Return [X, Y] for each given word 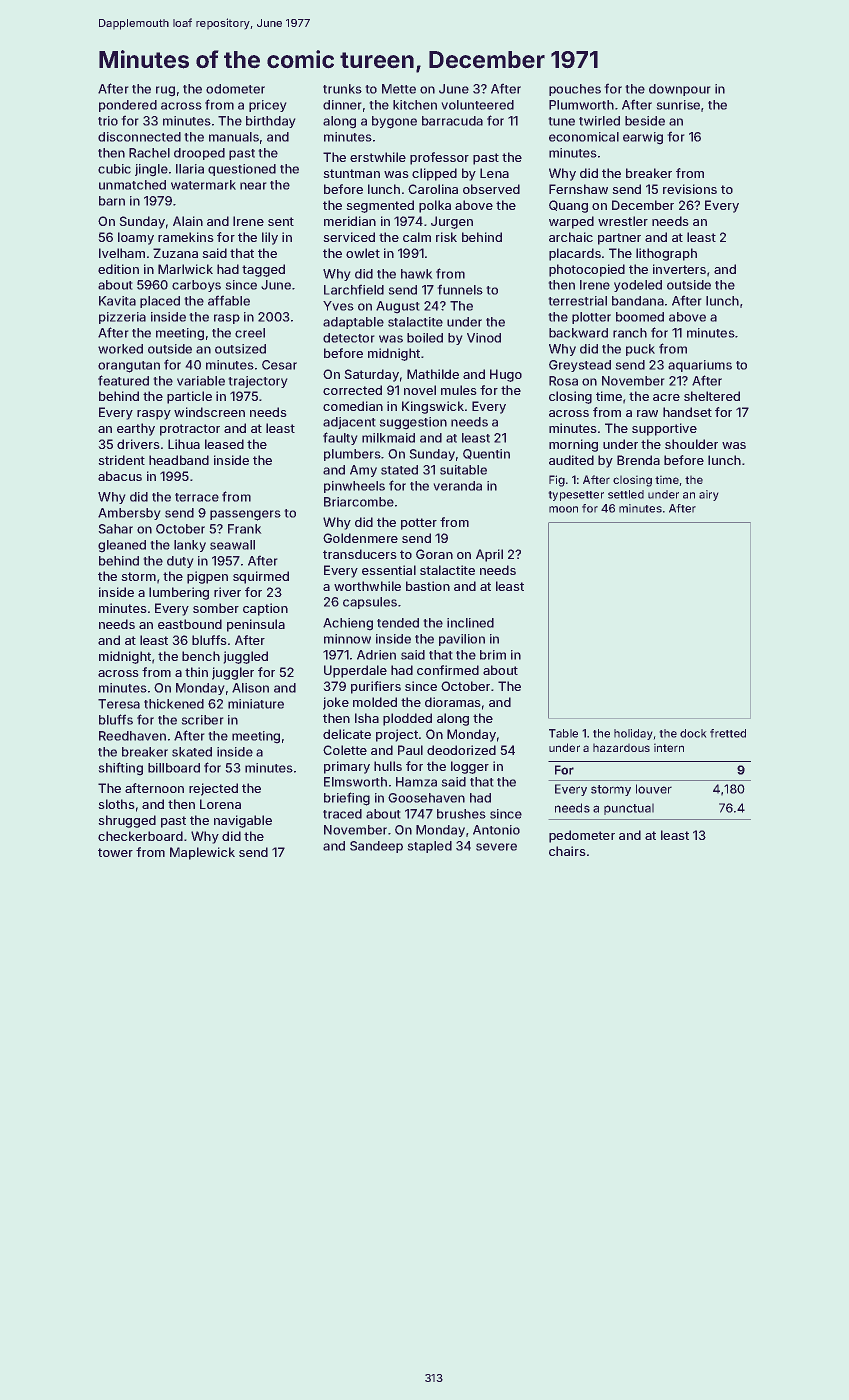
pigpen [207, 577]
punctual [629, 809]
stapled [430, 847]
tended [398, 623]
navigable [243, 821]
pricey [267, 106]
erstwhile [378, 157]
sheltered [712, 396]
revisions [690, 189]
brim [493, 655]
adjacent [349, 423]
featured [123, 380]
